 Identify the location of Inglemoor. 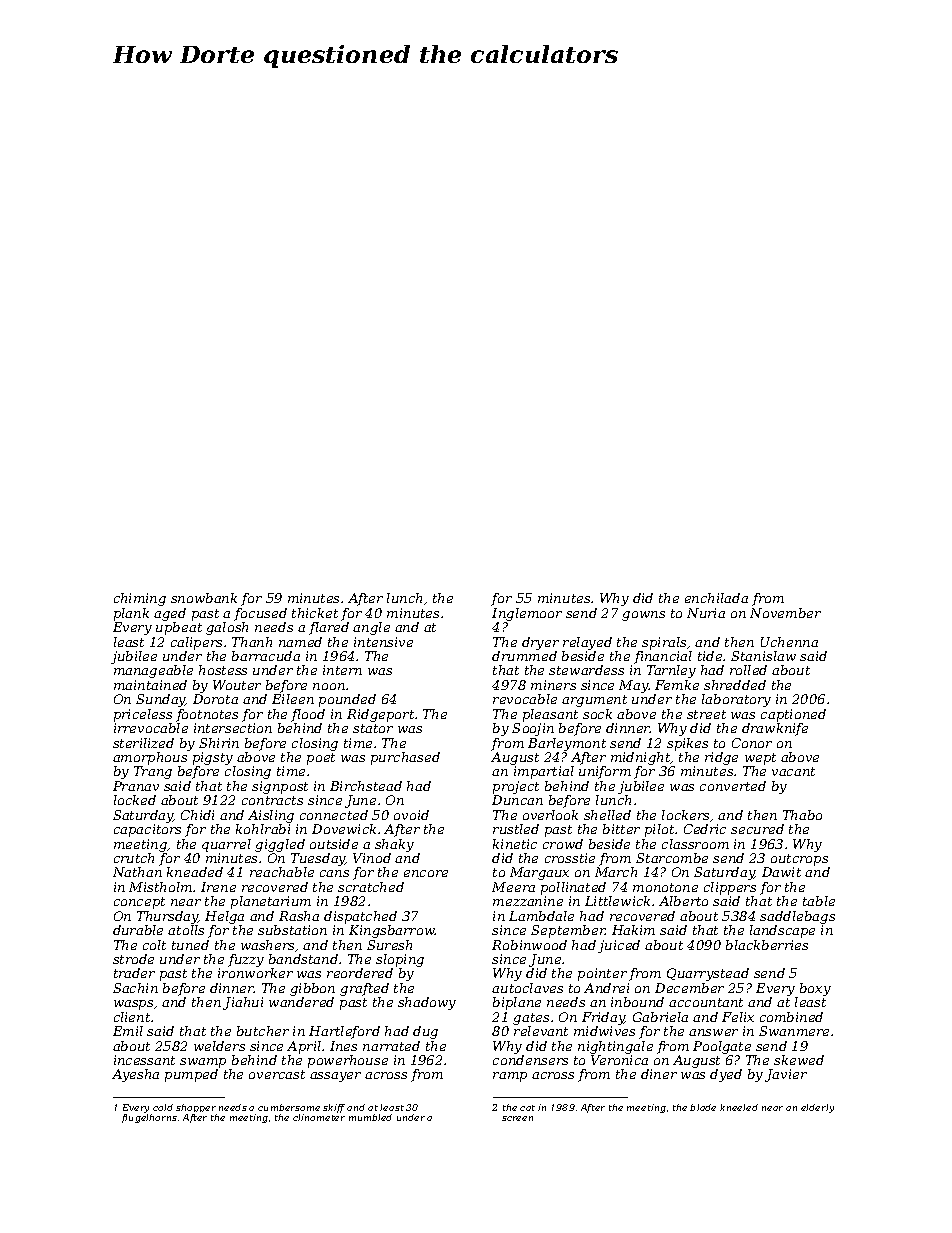
(527, 614).
